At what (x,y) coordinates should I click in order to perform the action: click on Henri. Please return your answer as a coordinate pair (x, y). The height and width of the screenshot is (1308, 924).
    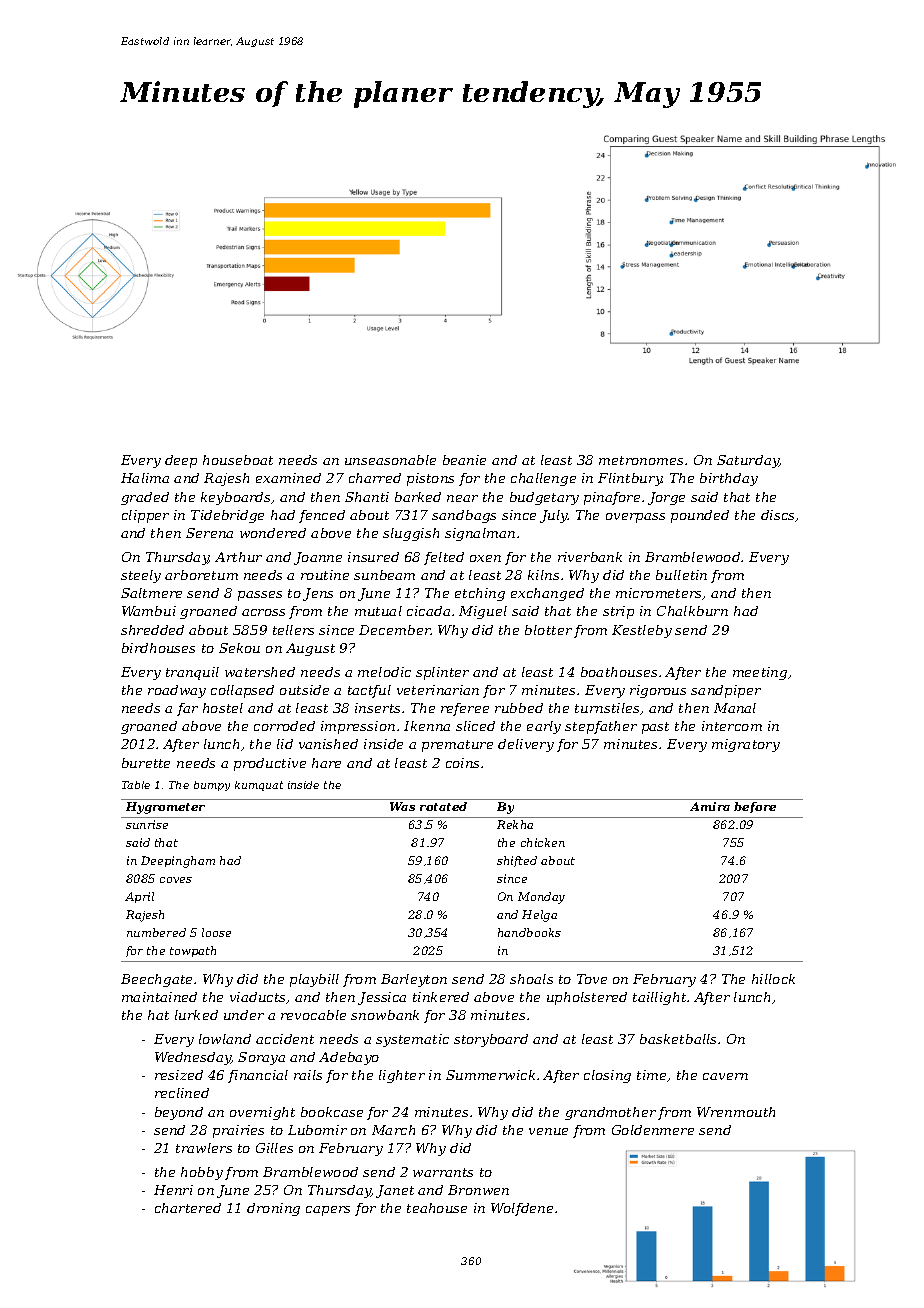
    Looking at the image, I should click on (173, 1190).
